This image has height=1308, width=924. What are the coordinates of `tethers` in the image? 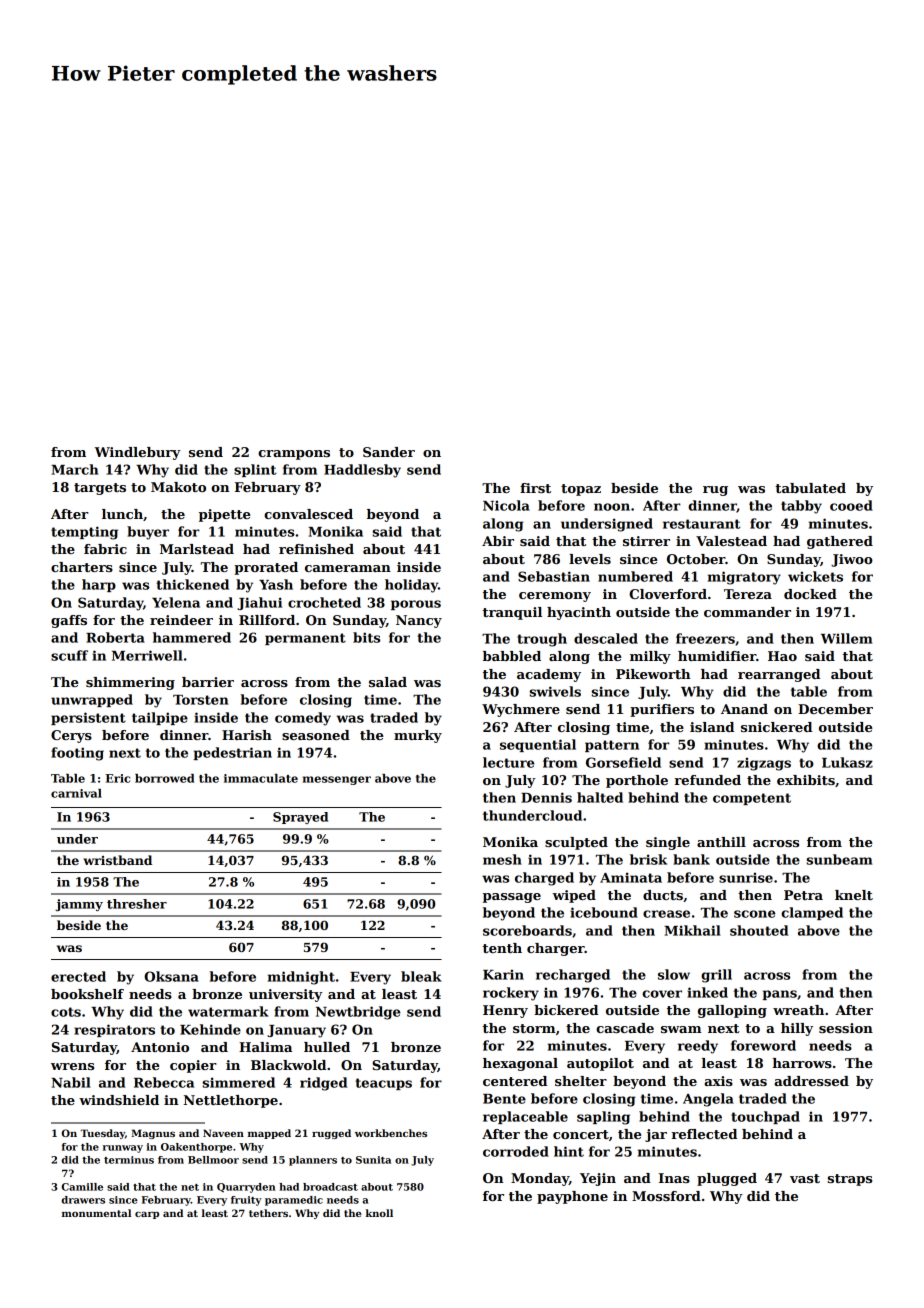 It's located at (268, 1213).
